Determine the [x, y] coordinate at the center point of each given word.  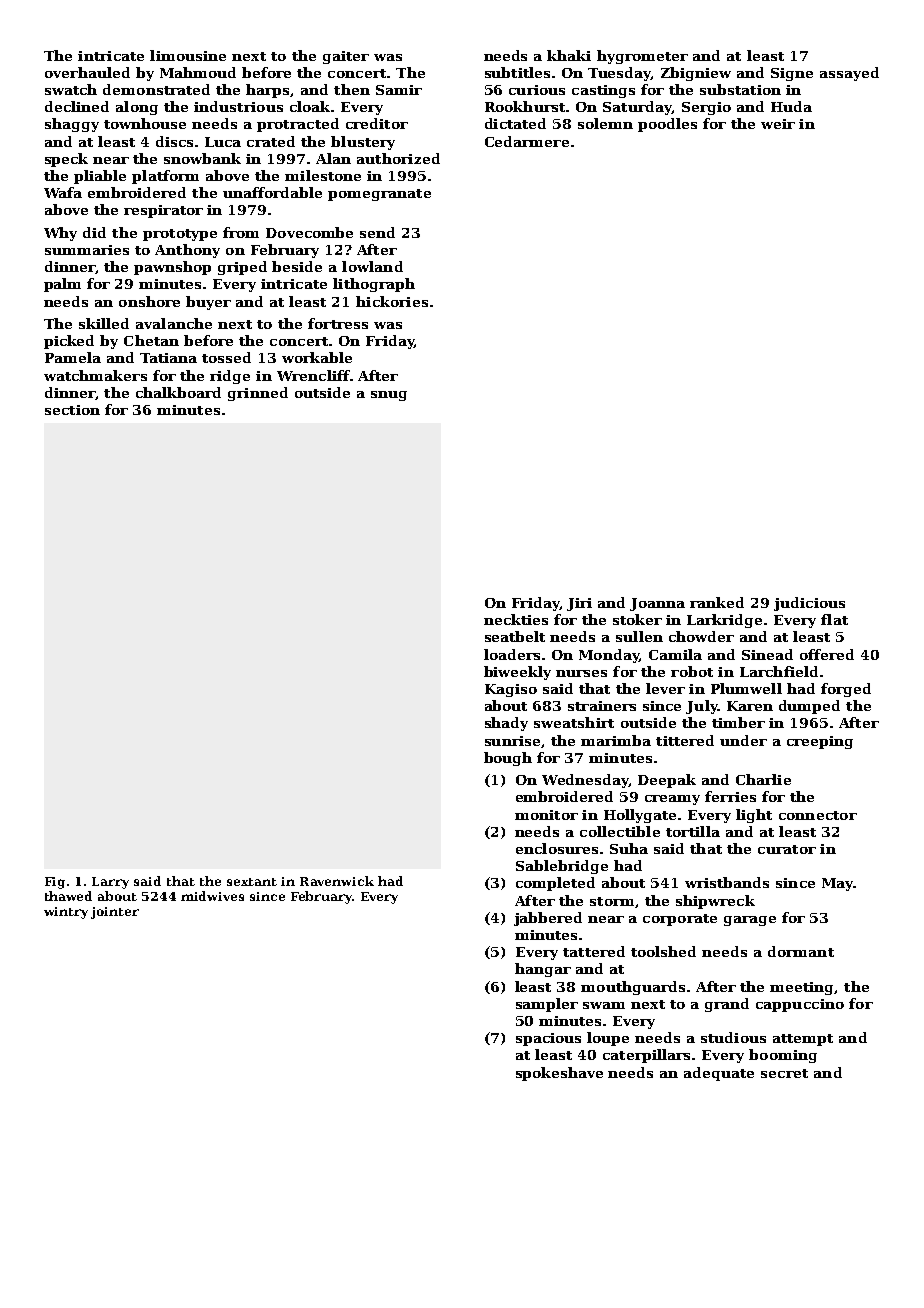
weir [778, 124]
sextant [252, 882]
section [72, 410]
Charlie [763, 779]
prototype [180, 235]
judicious [809, 604]
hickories [392, 301]
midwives [212, 896]
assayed [849, 74]
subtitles [517, 72]
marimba [616, 740]
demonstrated [156, 89]
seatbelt [515, 636]
